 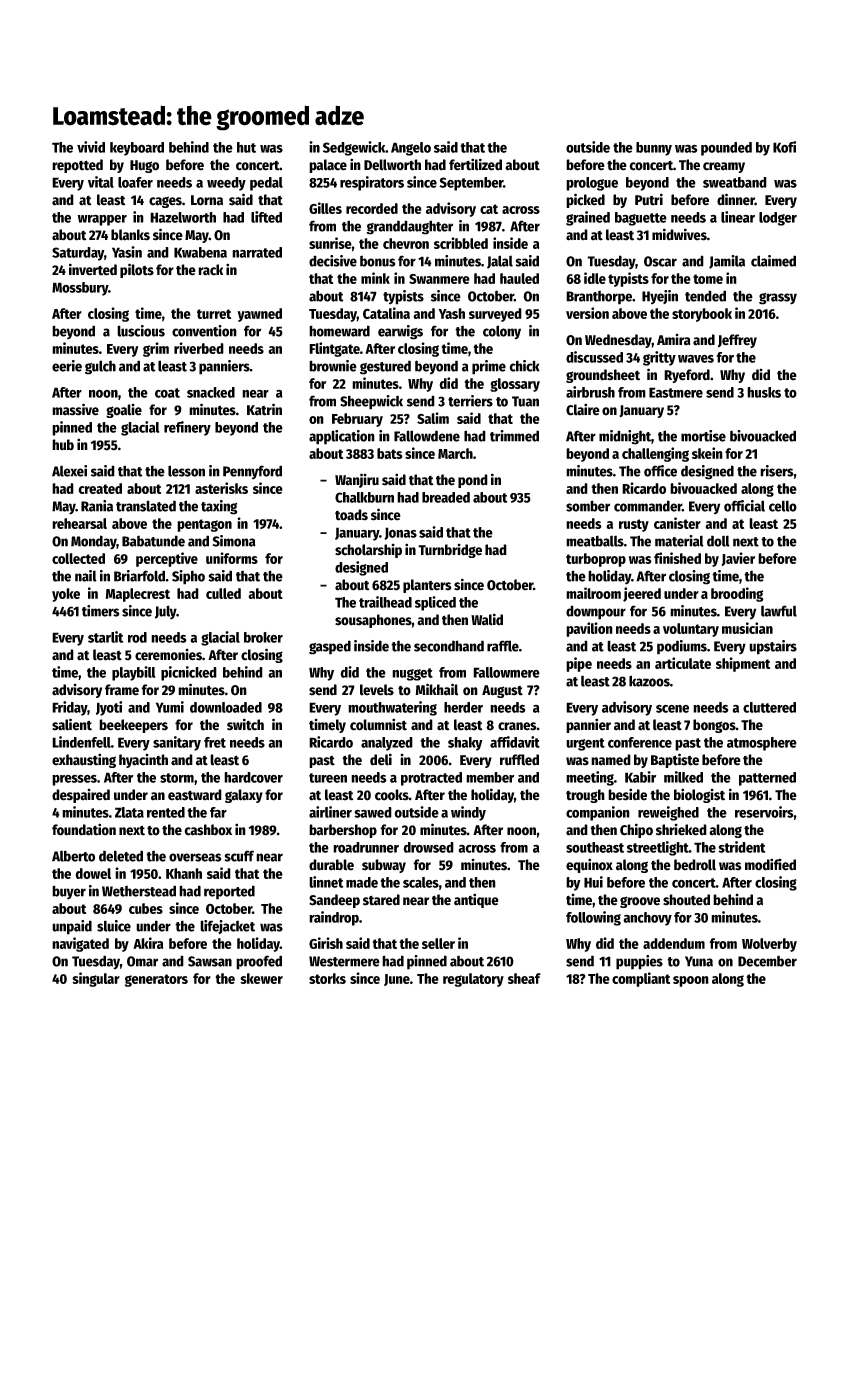 What do you see at coordinates (327, 978) in the page?
I see `storks` at bounding box center [327, 978].
